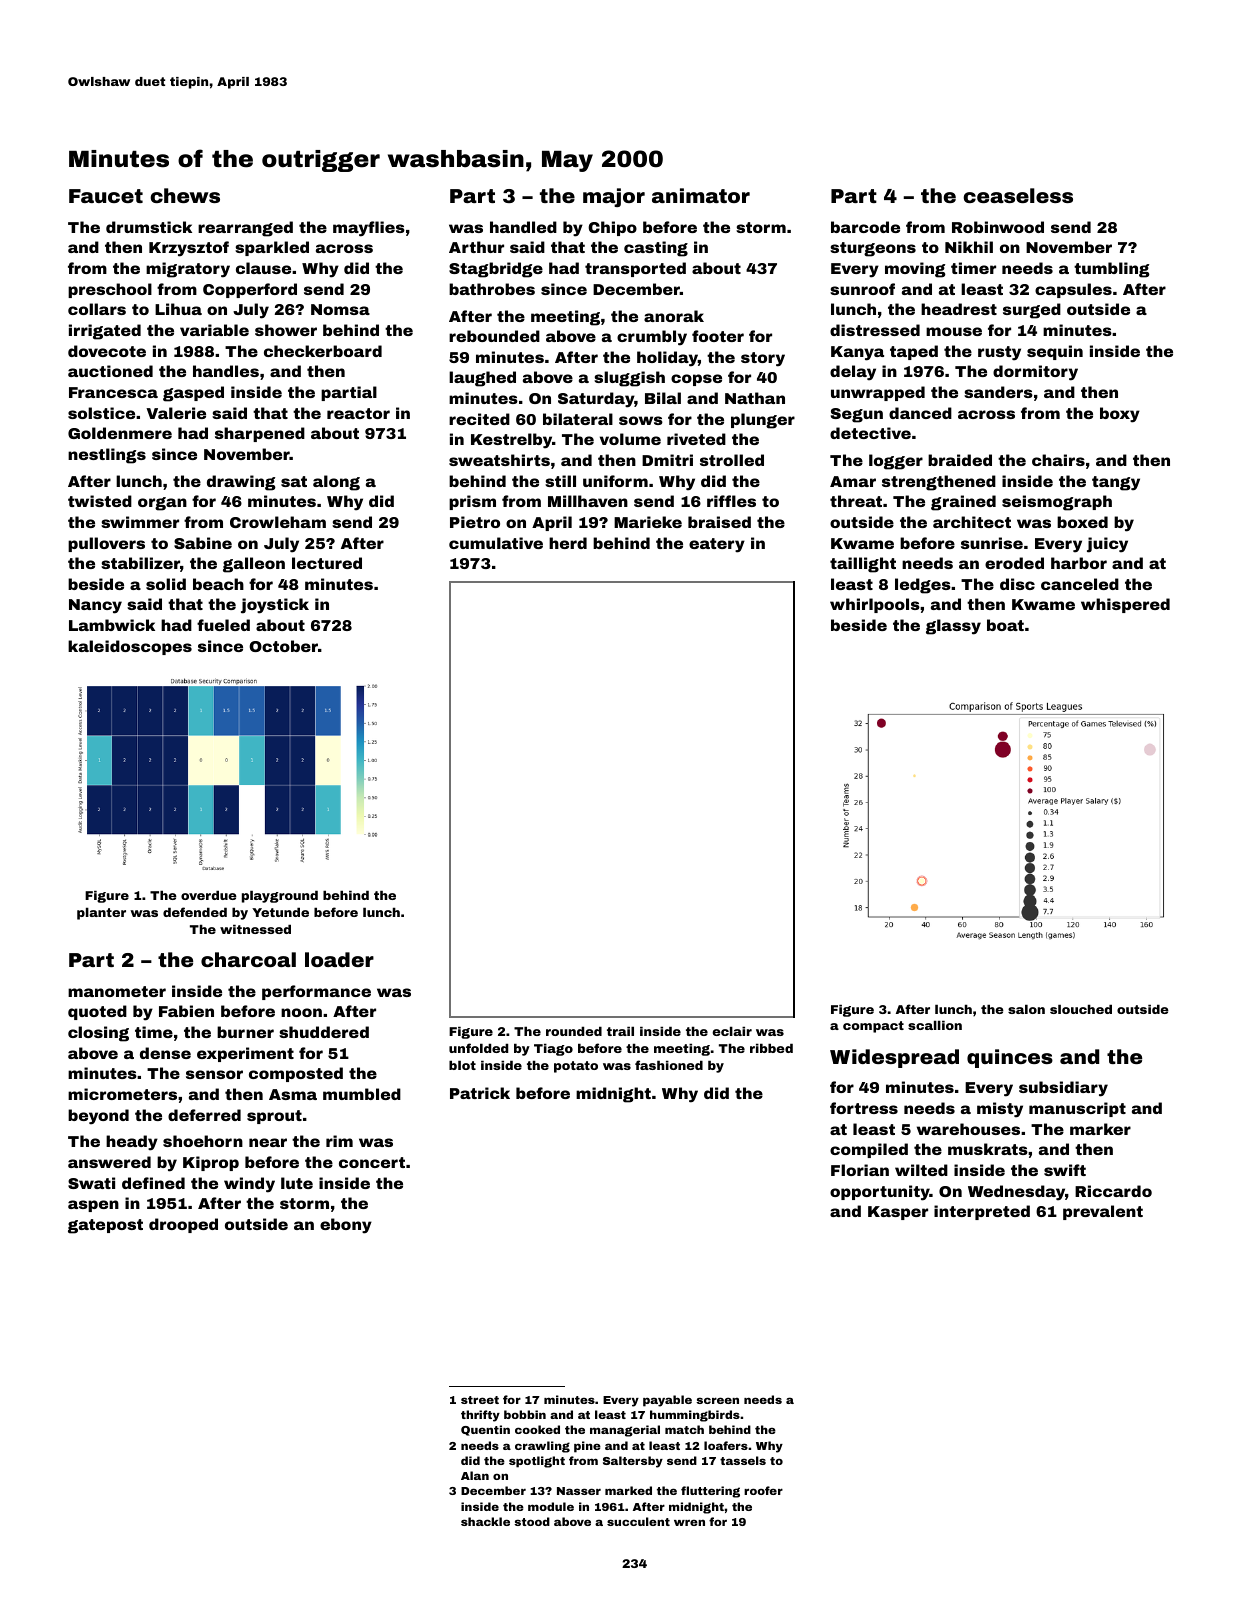 Image resolution: width=1244 pixels, height=1610 pixels. I want to click on ebony, so click(346, 1226).
